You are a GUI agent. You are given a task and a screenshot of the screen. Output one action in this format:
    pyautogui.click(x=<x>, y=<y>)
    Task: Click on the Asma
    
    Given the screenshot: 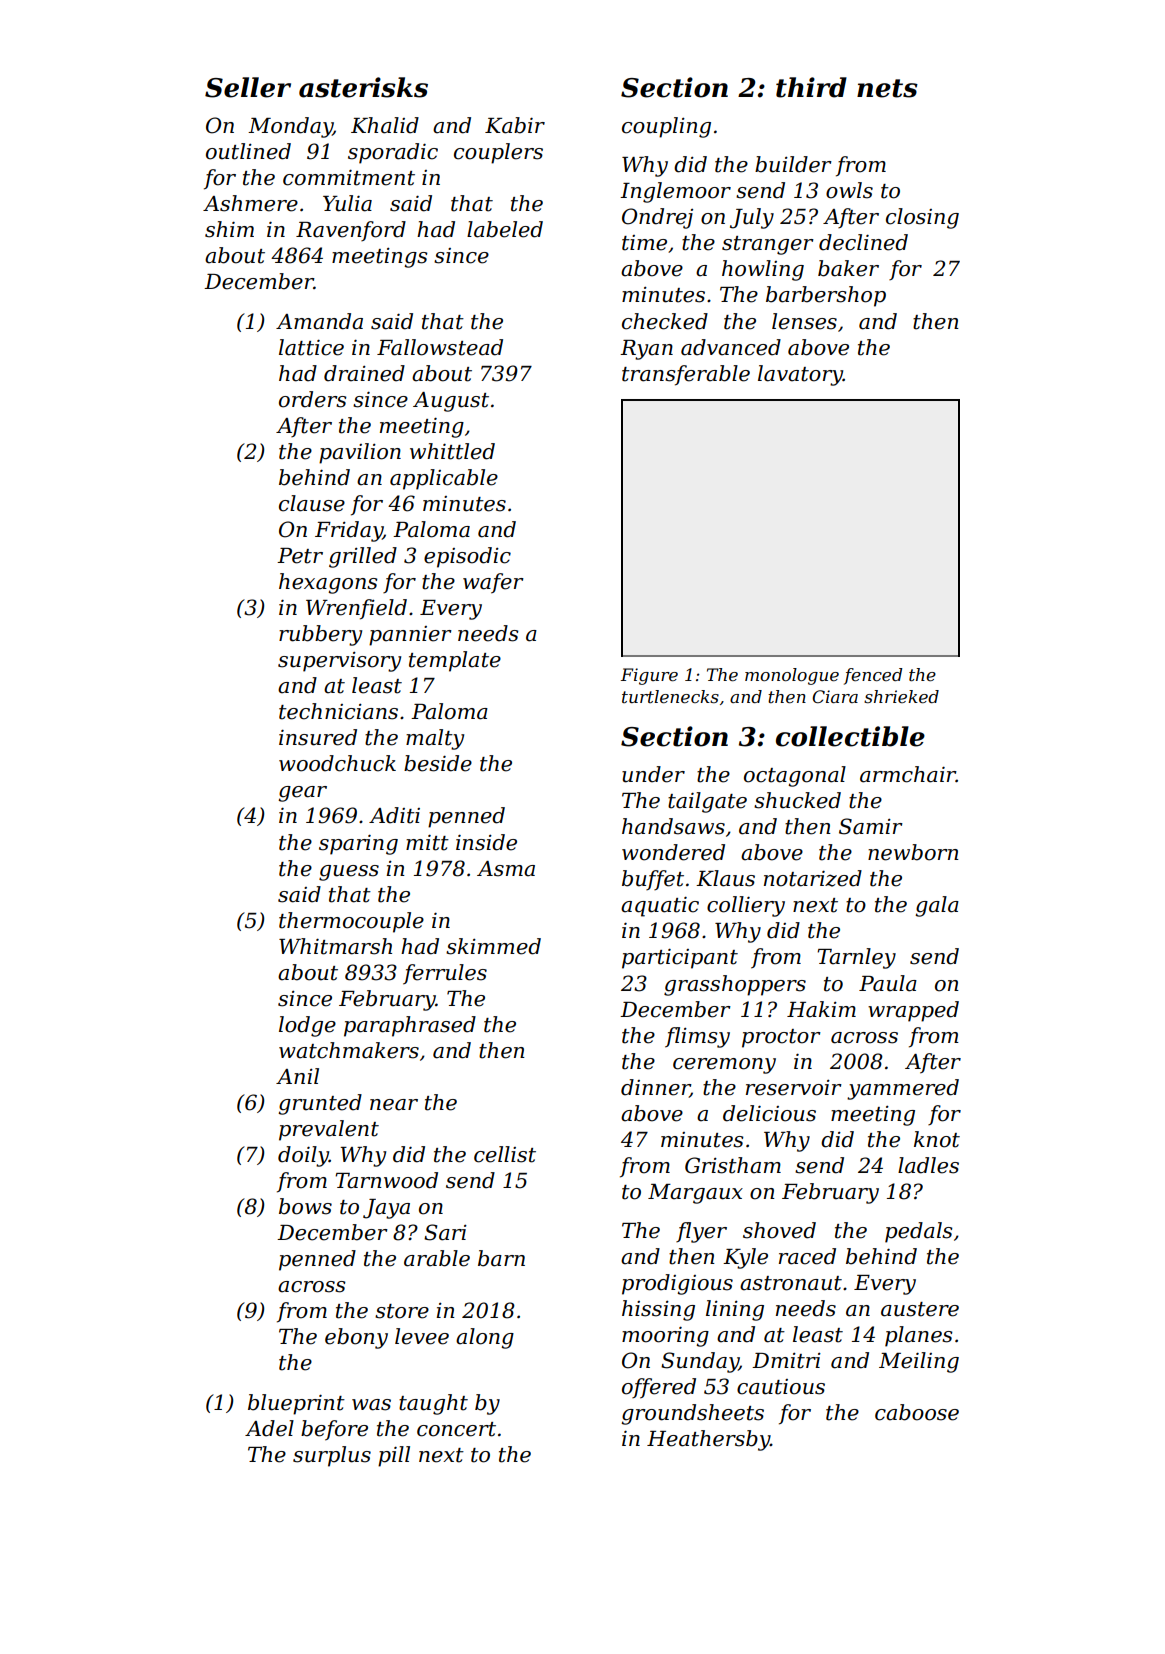 What is the action you would take?
    pyautogui.click(x=506, y=869)
